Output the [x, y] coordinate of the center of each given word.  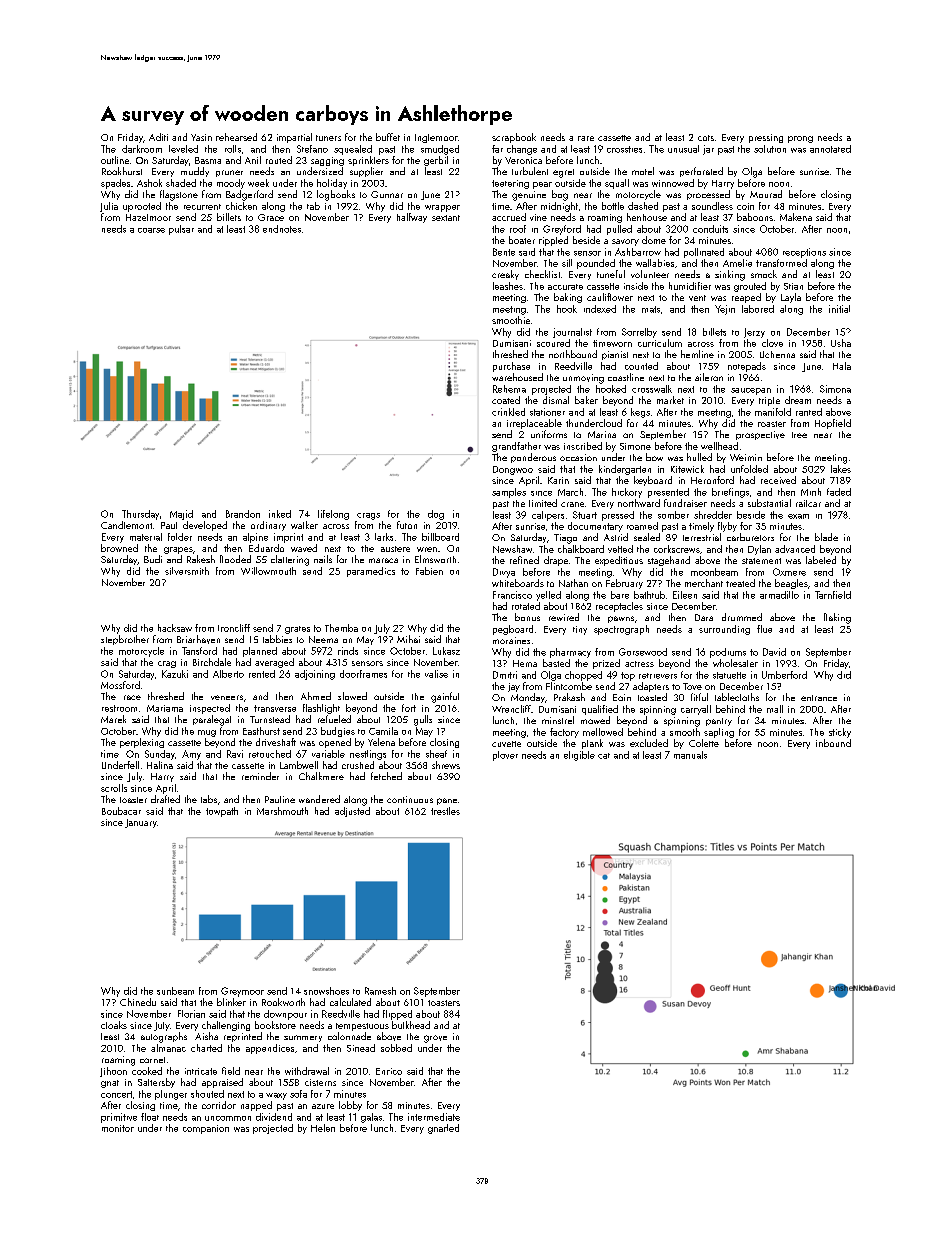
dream [798, 400]
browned [119, 548]
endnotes [282, 229]
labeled [821, 560]
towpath [222, 812]
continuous [410, 799]
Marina [602, 434]
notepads [747, 367]
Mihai [408, 639]
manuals [690, 755]
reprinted [243, 1037]
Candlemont [126, 525]
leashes [508, 286]
